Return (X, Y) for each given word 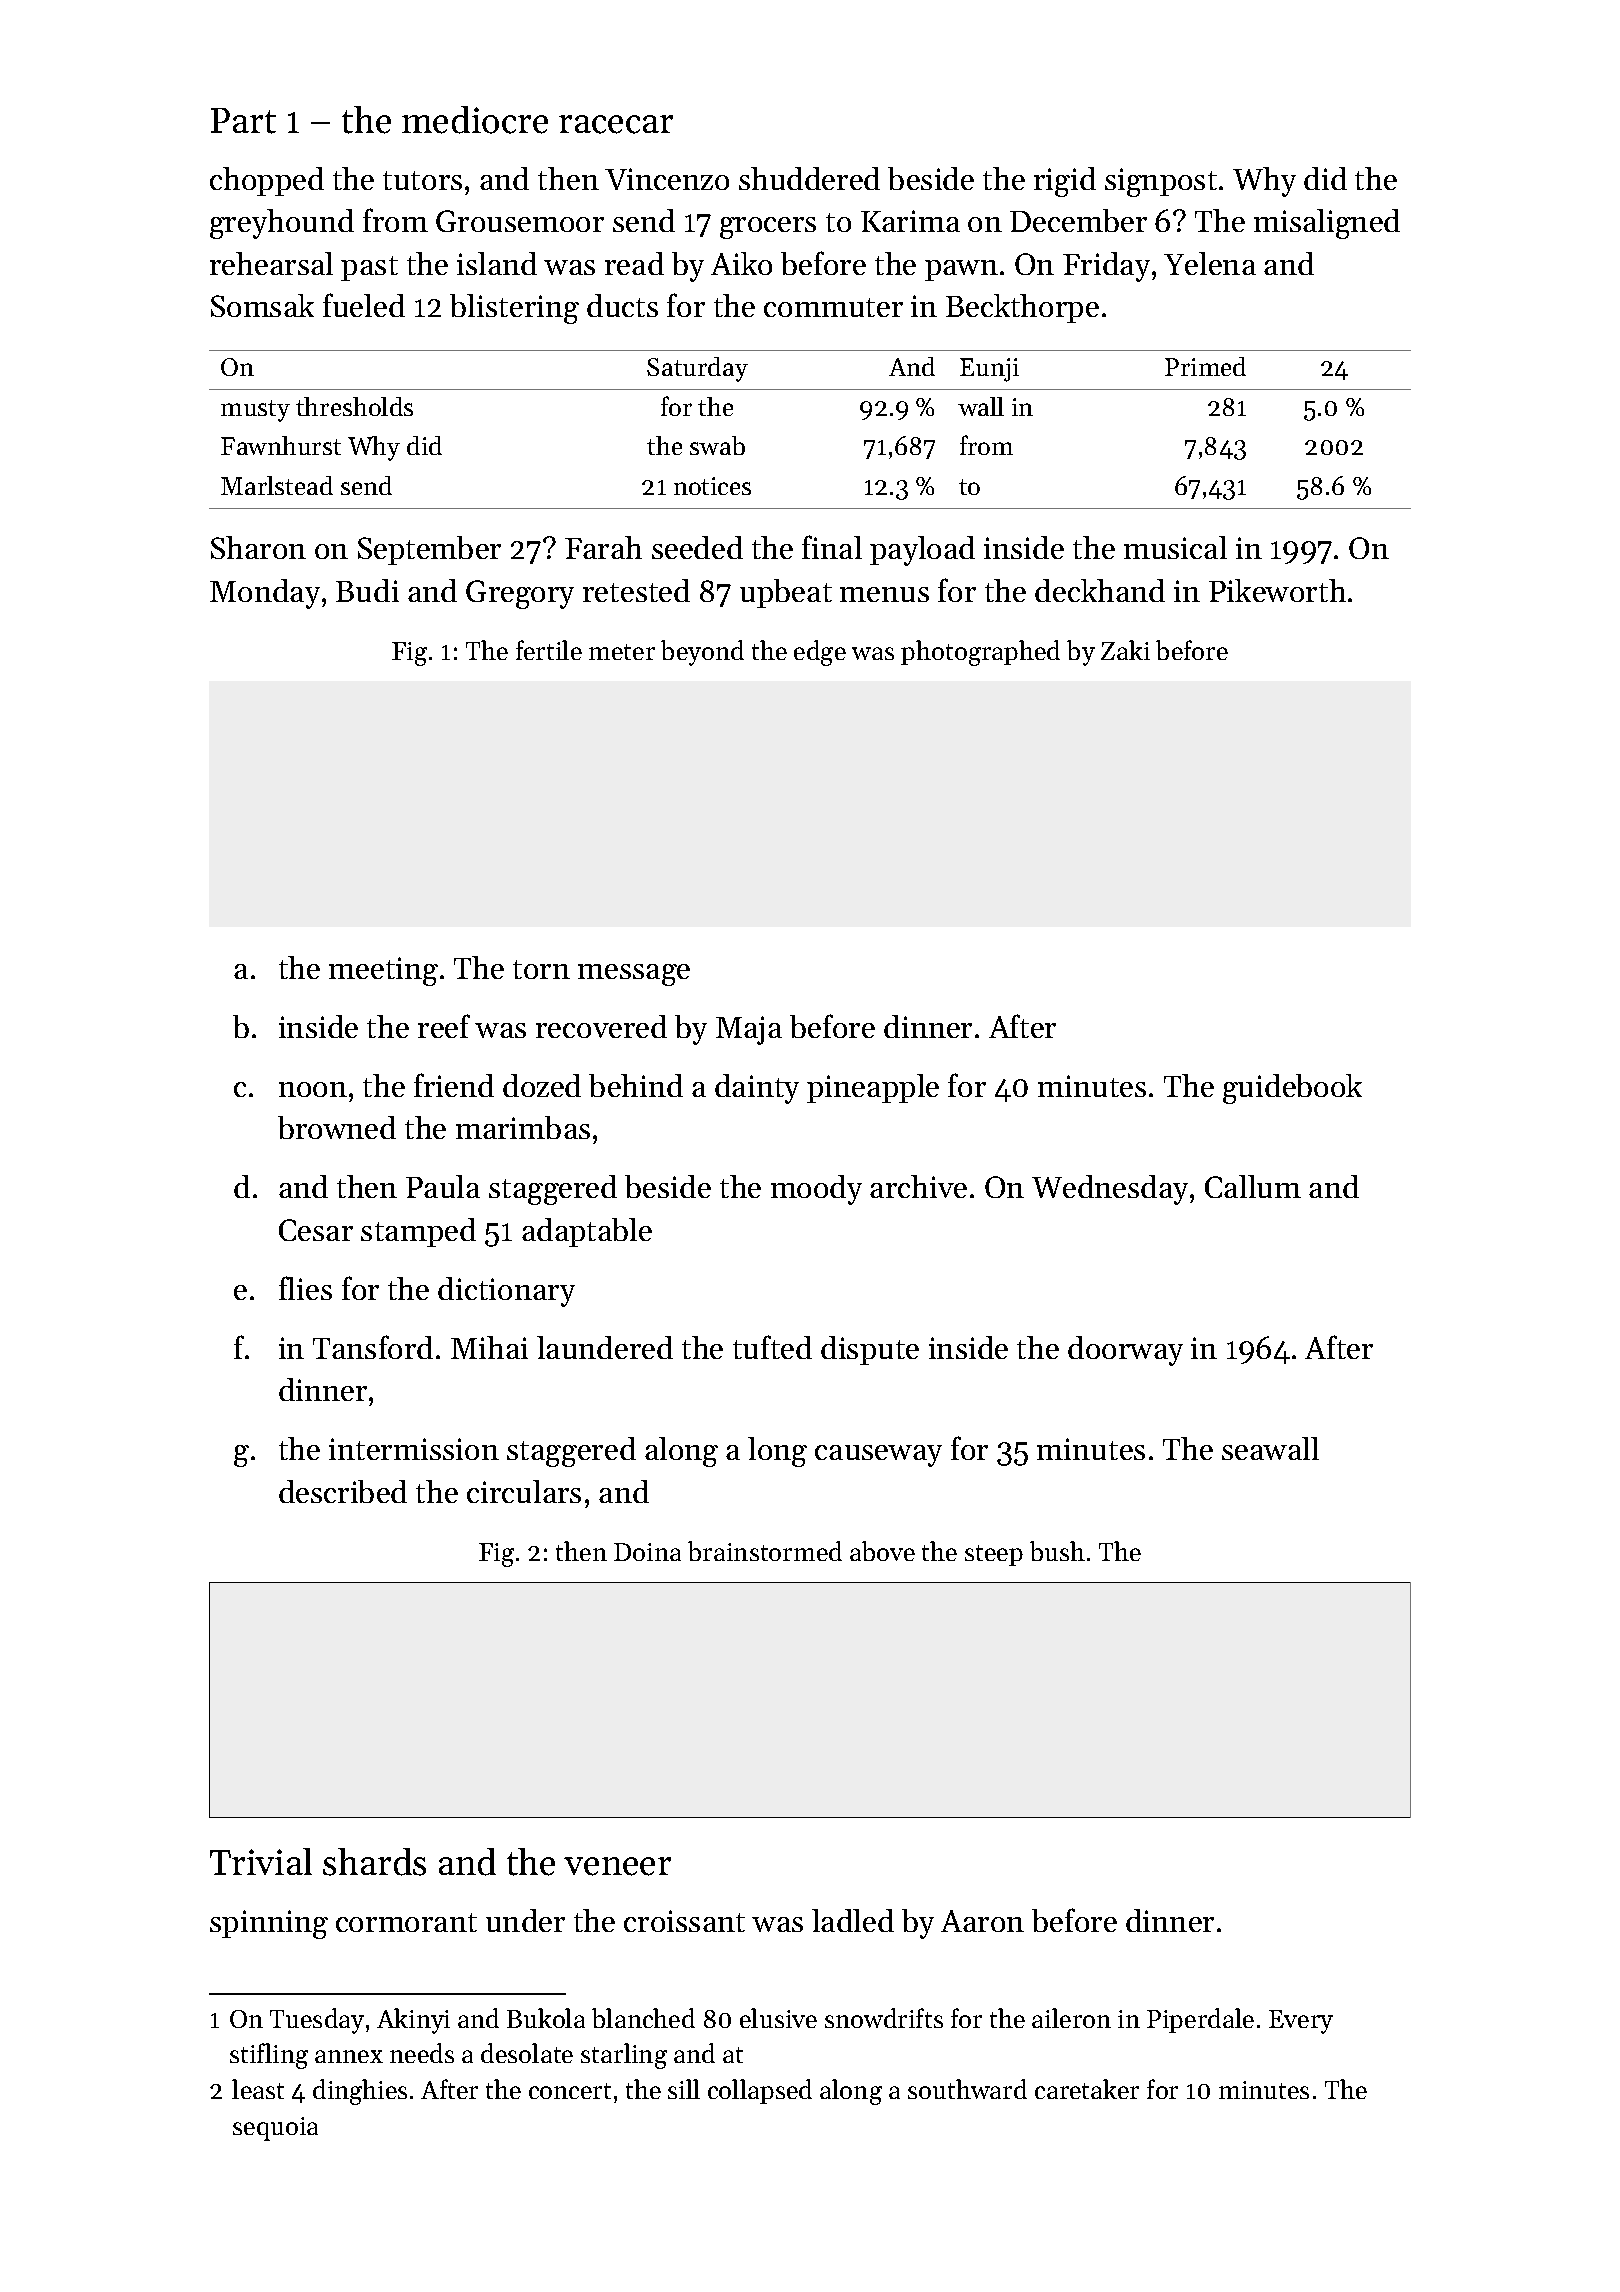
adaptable (587, 1232)
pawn (961, 270)
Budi (367, 590)
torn (541, 969)
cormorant (406, 1922)
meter (622, 652)
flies (305, 1288)
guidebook (1292, 1089)
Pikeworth (1277, 590)
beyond (702, 653)
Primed (1205, 366)
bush (1057, 1551)
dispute (870, 1350)
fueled (364, 305)
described (343, 1491)
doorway (1125, 1351)
